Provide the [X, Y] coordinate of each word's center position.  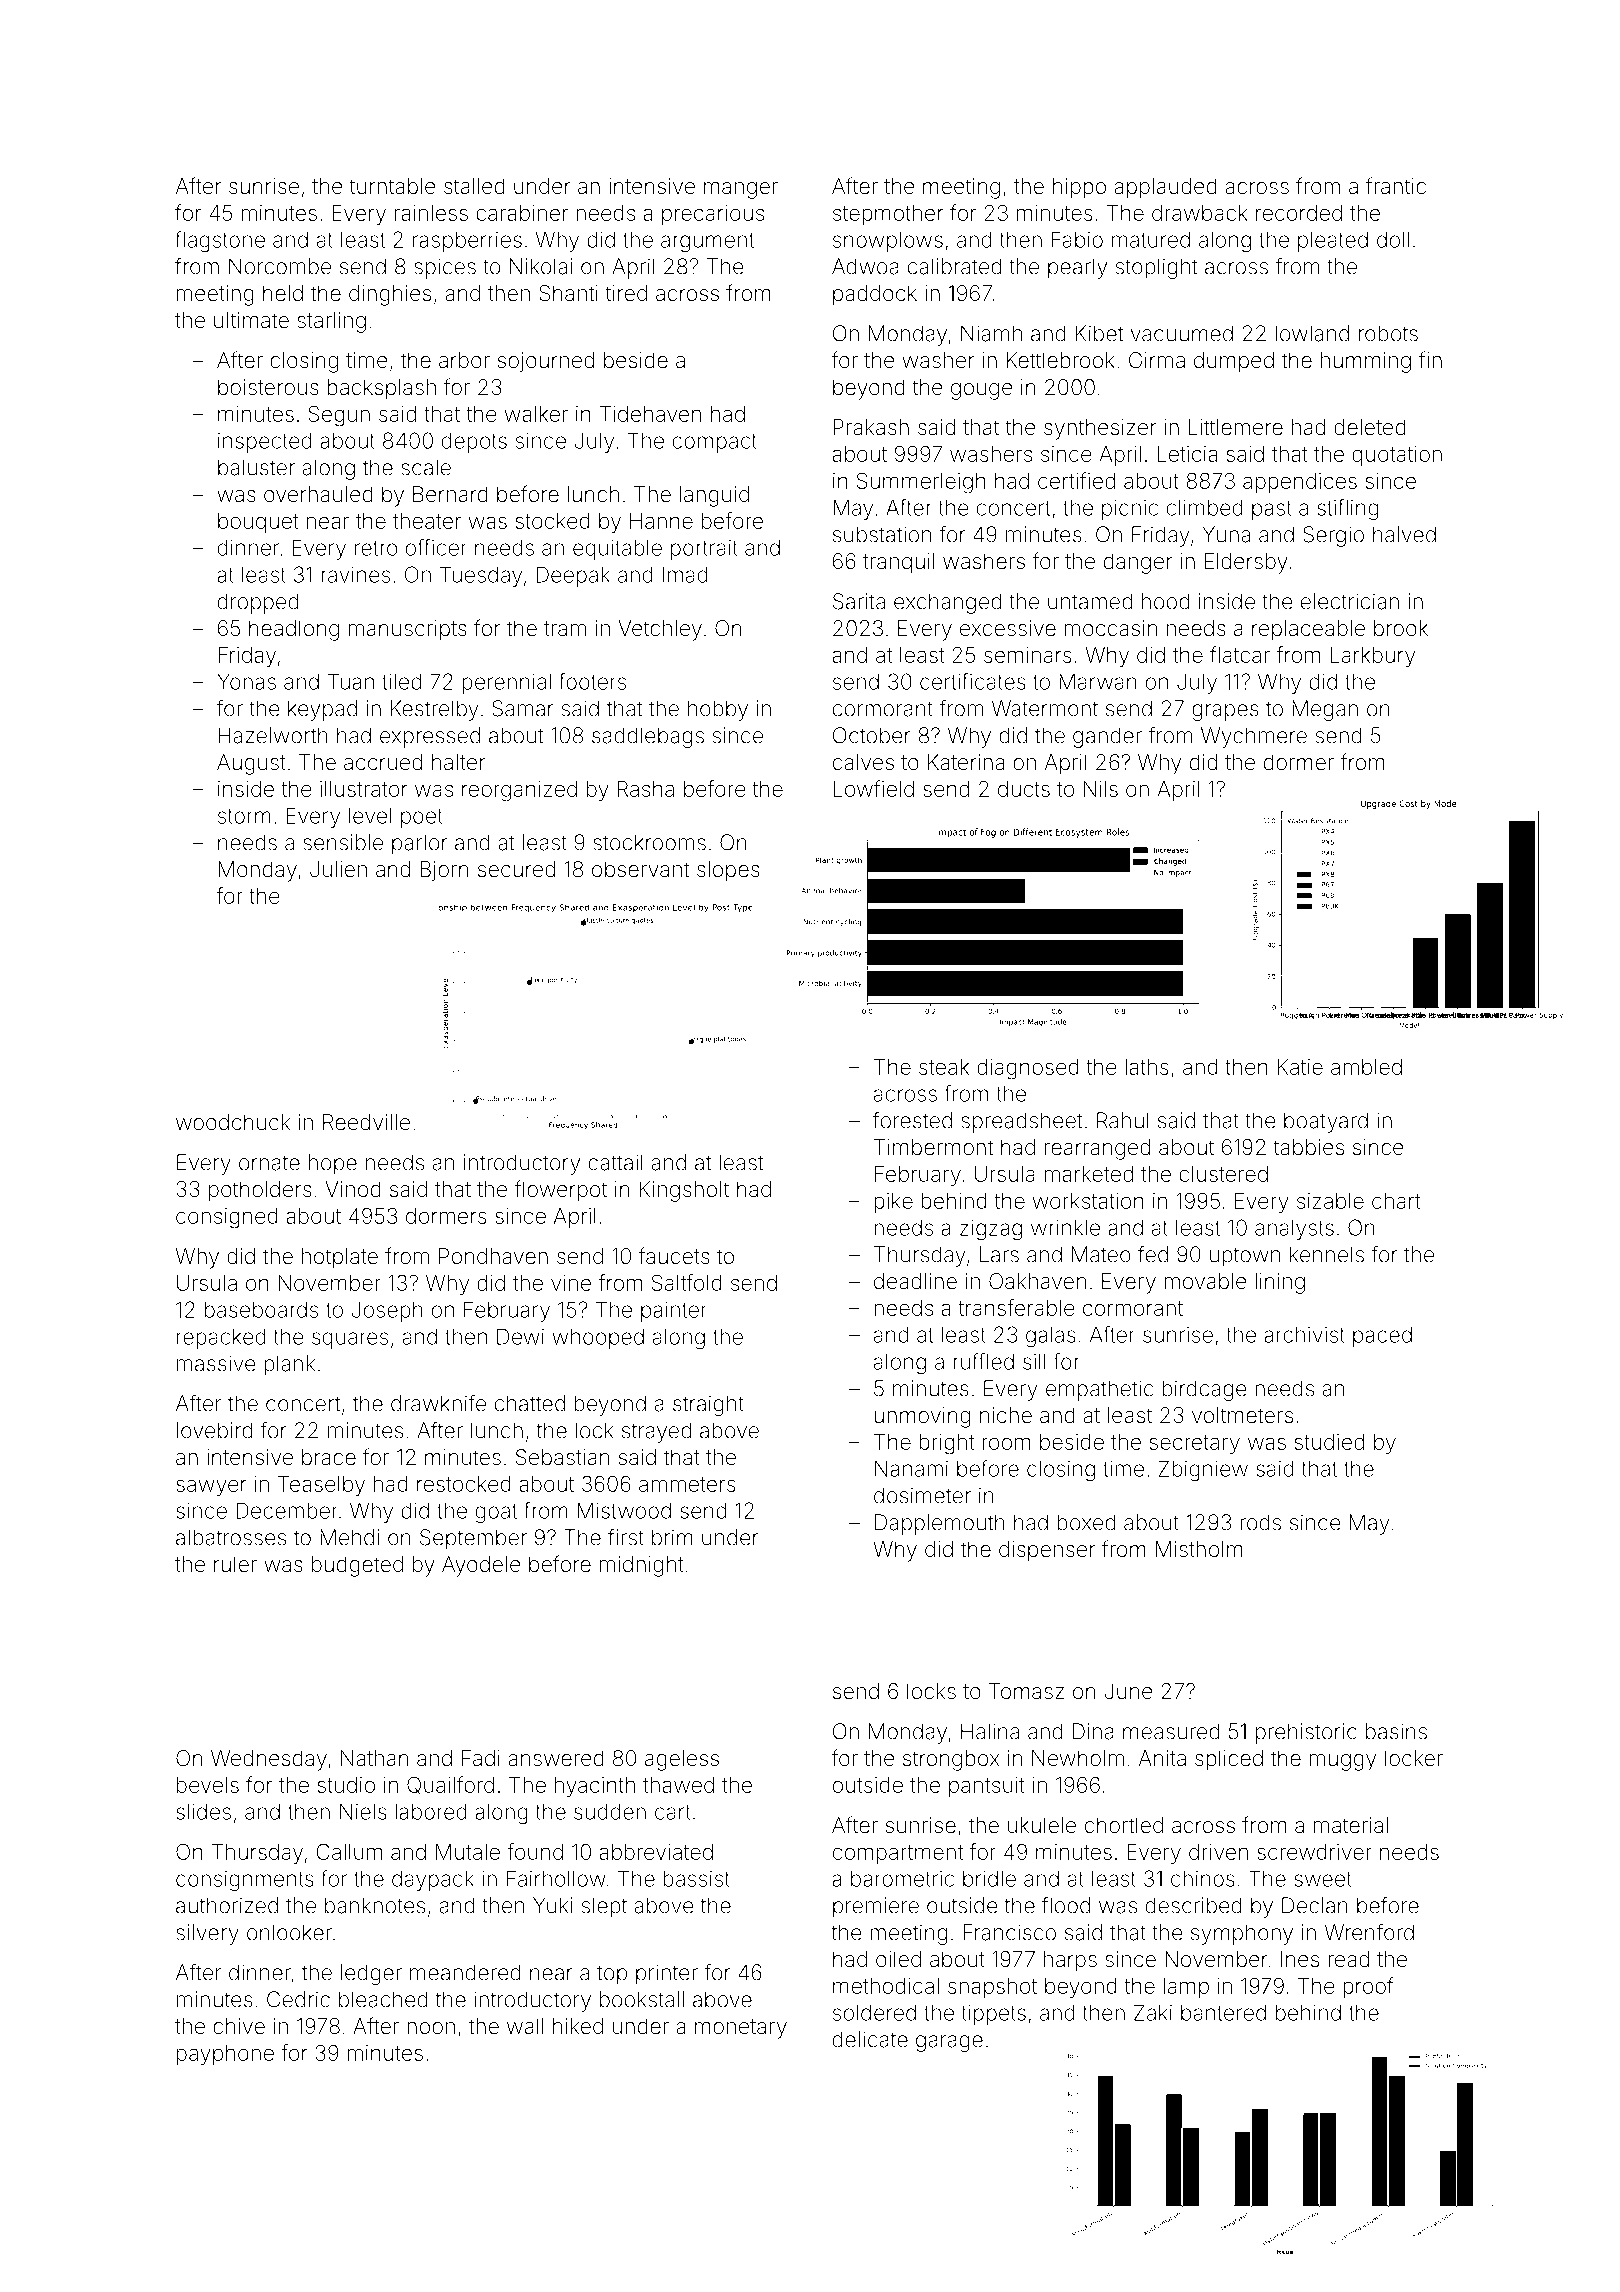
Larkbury [1373, 657]
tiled [401, 681]
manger [741, 190]
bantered [1223, 2012]
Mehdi [349, 1537]
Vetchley [660, 630]
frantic [1396, 185]
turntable [392, 186]
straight [708, 1405]
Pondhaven [493, 1256]
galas [1051, 1336]
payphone [225, 2055]
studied [1329, 1442]
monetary [741, 2029]
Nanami [911, 1468]
